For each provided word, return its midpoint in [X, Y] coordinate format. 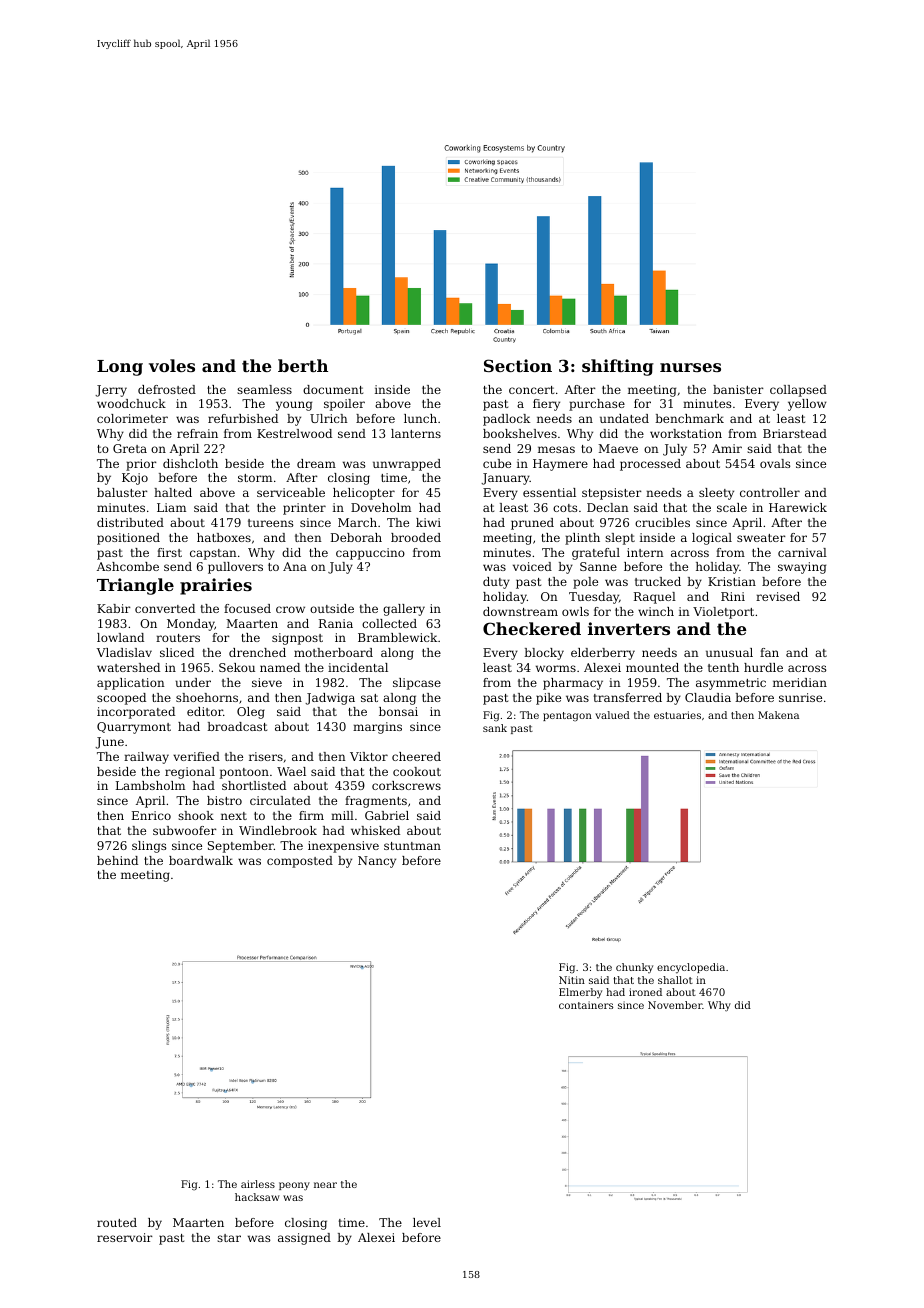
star [229, 1238]
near [325, 1185]
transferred [628, 697]
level [427, 1222]
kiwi [428, 522]
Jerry [111, 391]
